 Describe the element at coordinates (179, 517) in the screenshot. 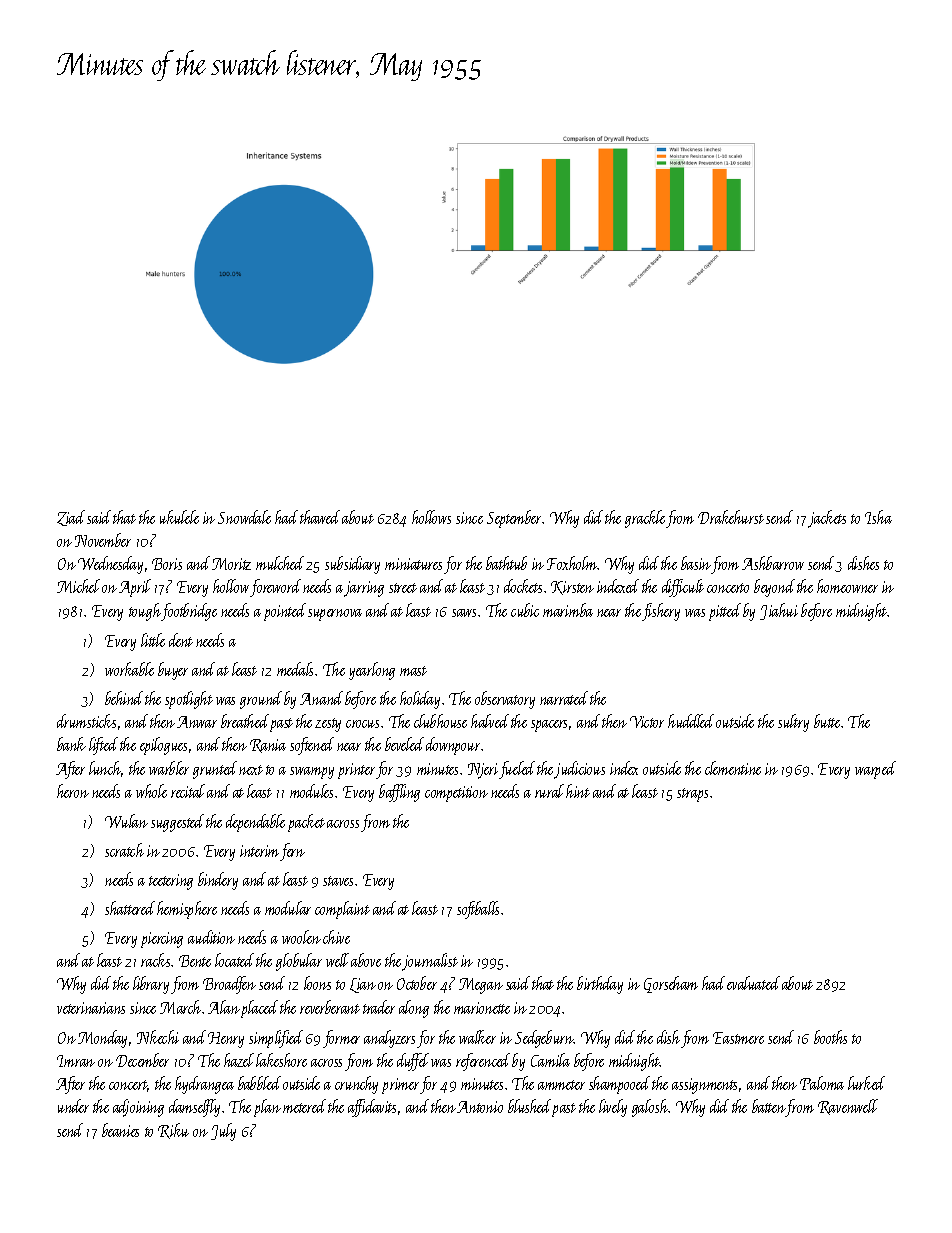

I see `ukulele` at that location.
